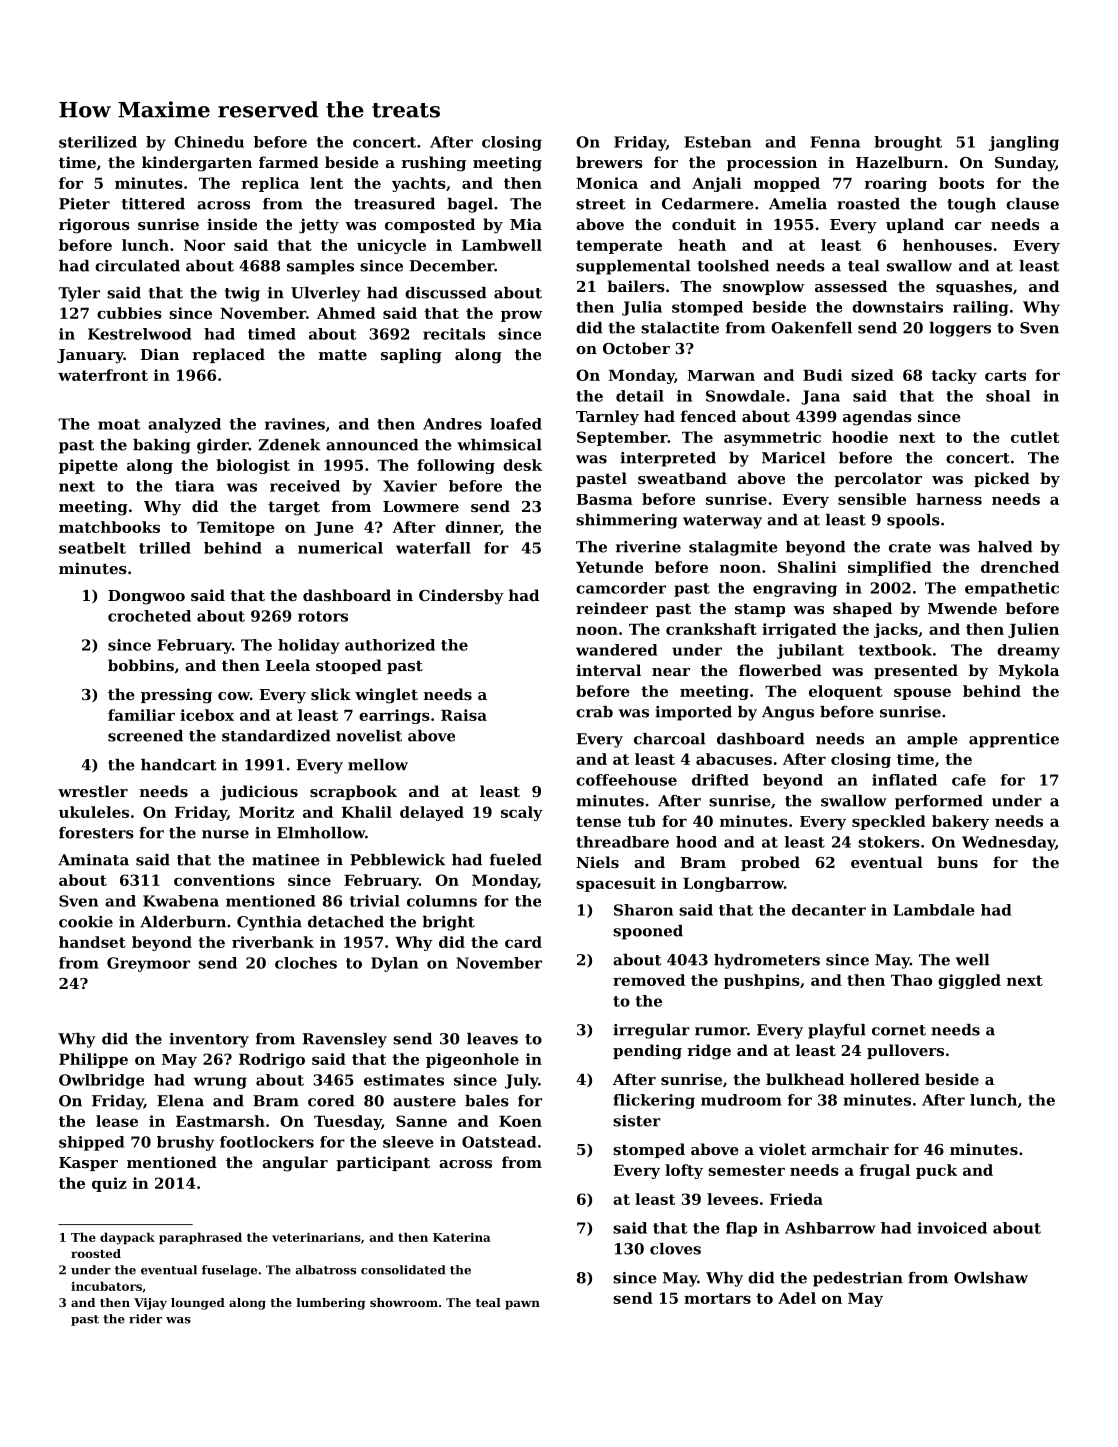 The height and width of the screenshot is (1447, 1118). I want to click on sterilized, so click(98, 142).
